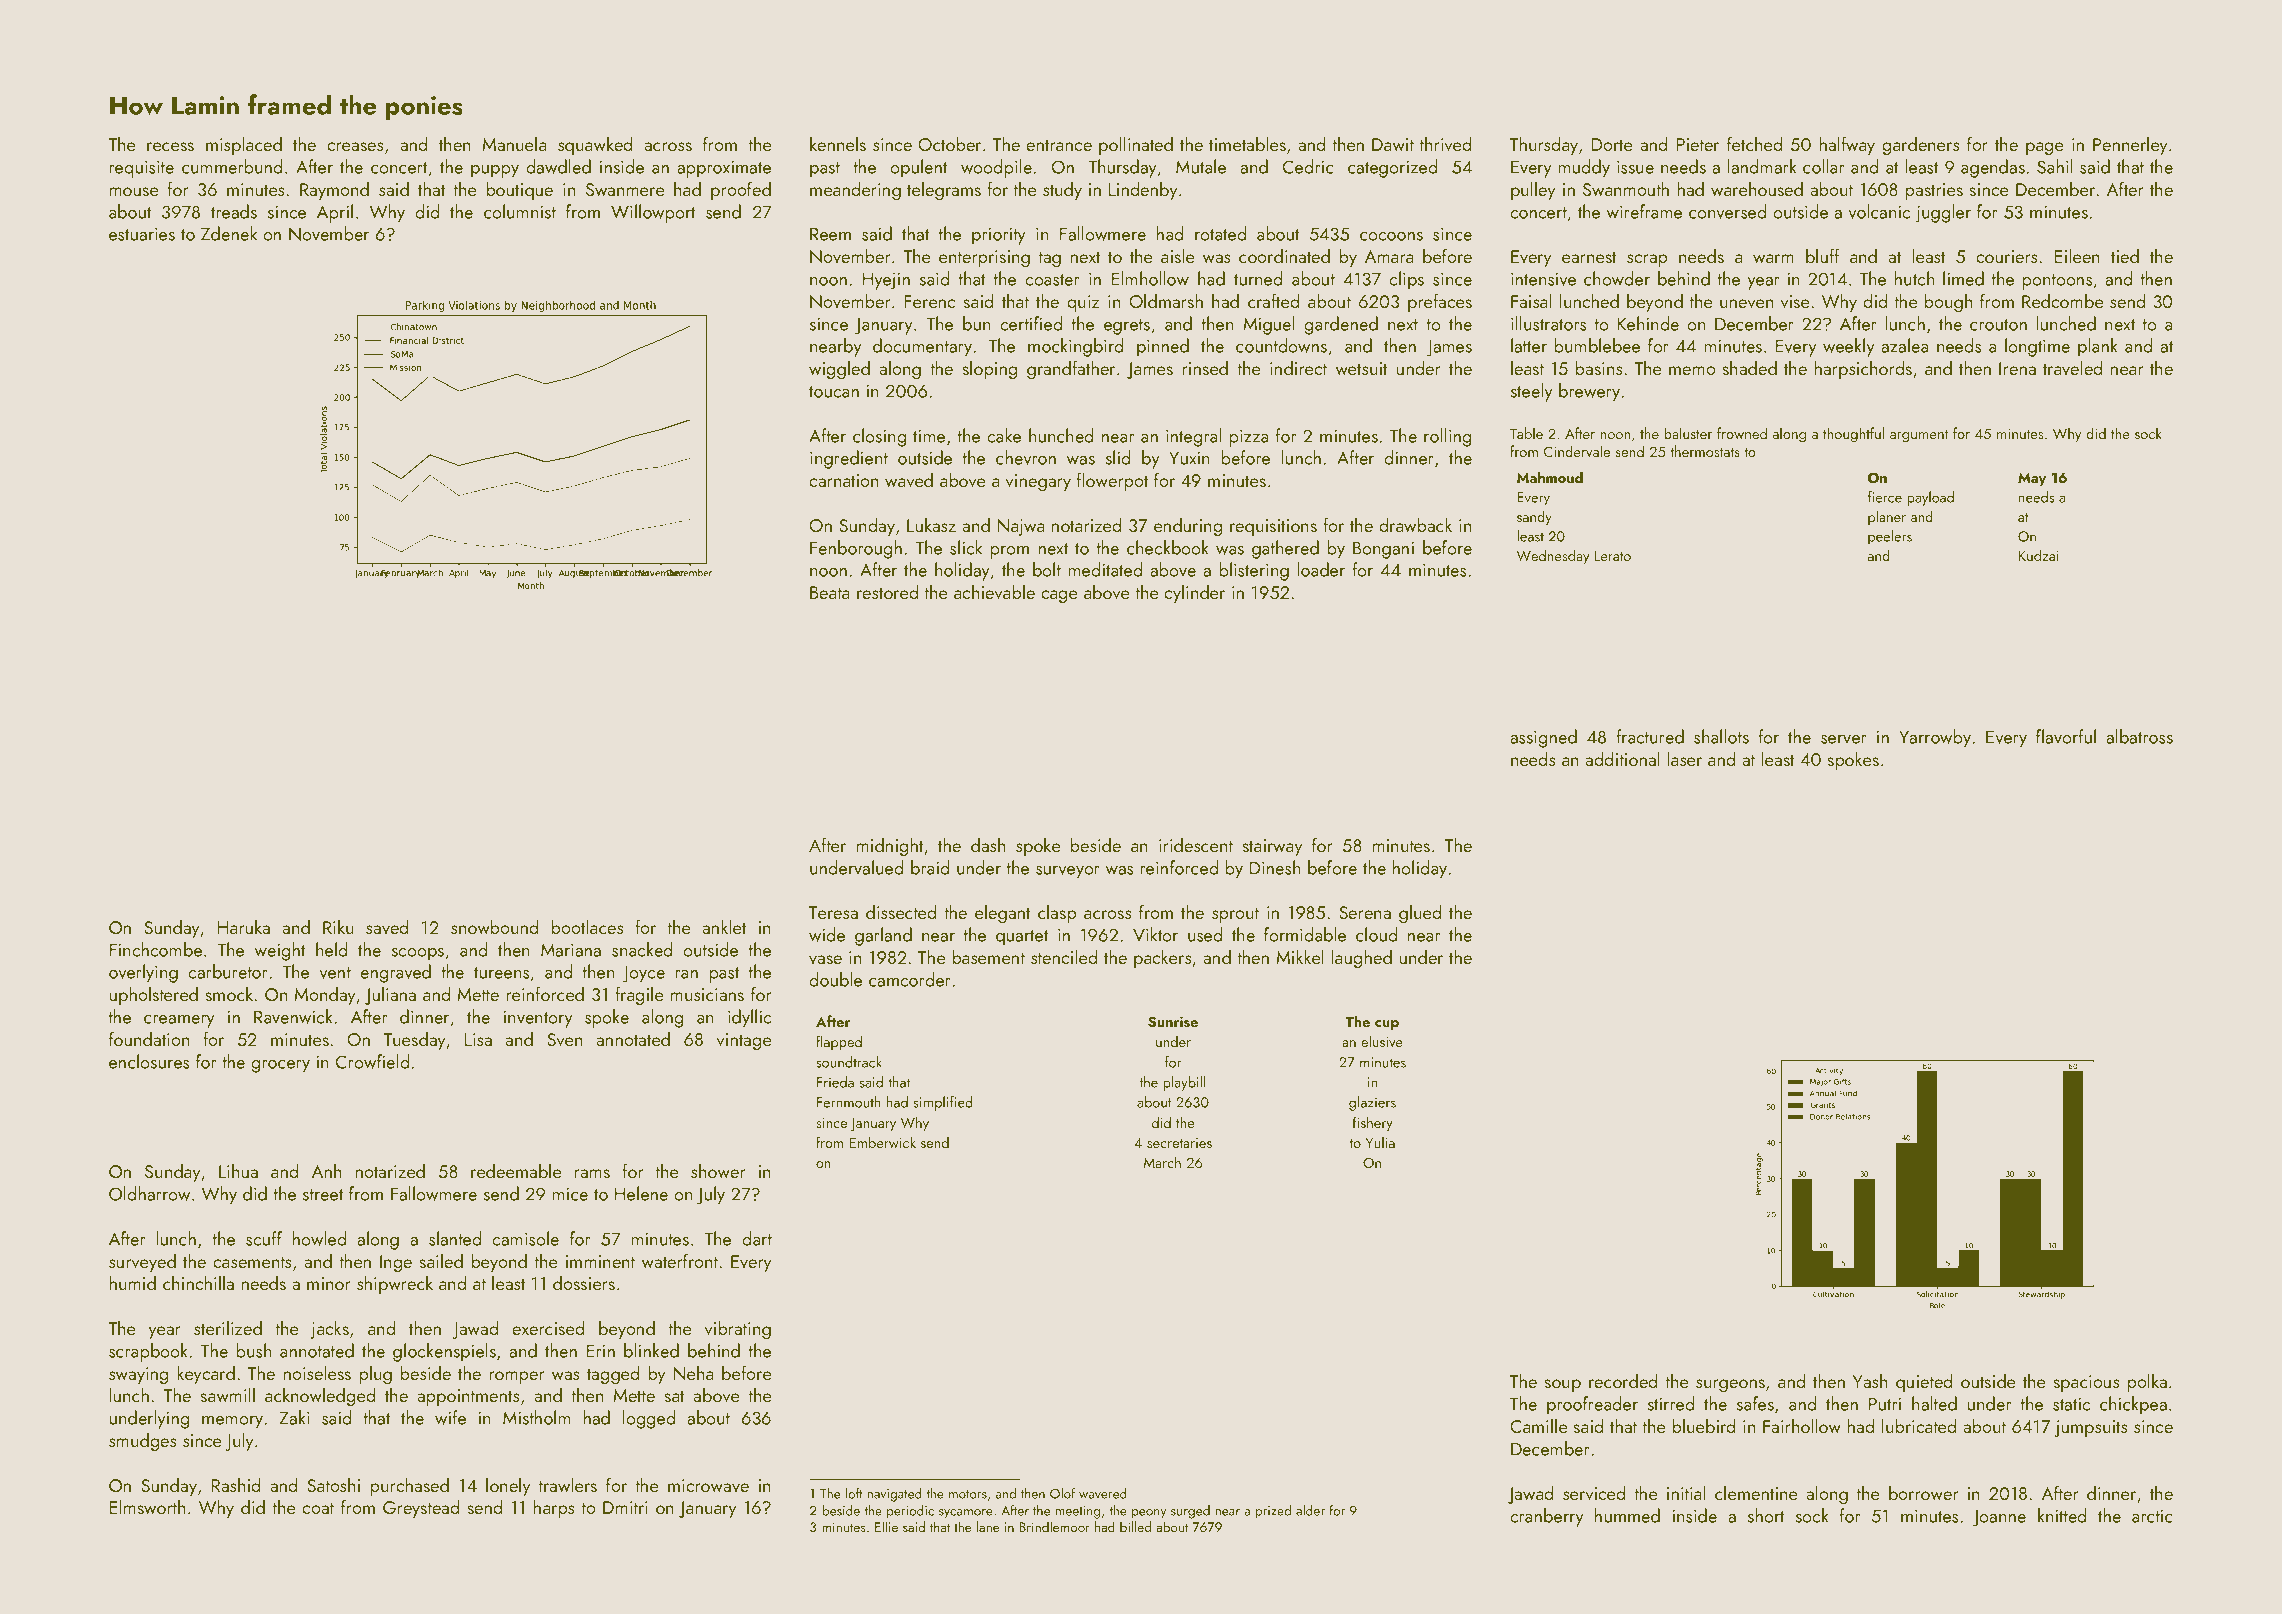 Image resolution: width=2282 pixels, height=1614 pixels. What do you see at coordinates (1766, 1515) in the image?
I see `short` at bounding box center [1766, 1515].
